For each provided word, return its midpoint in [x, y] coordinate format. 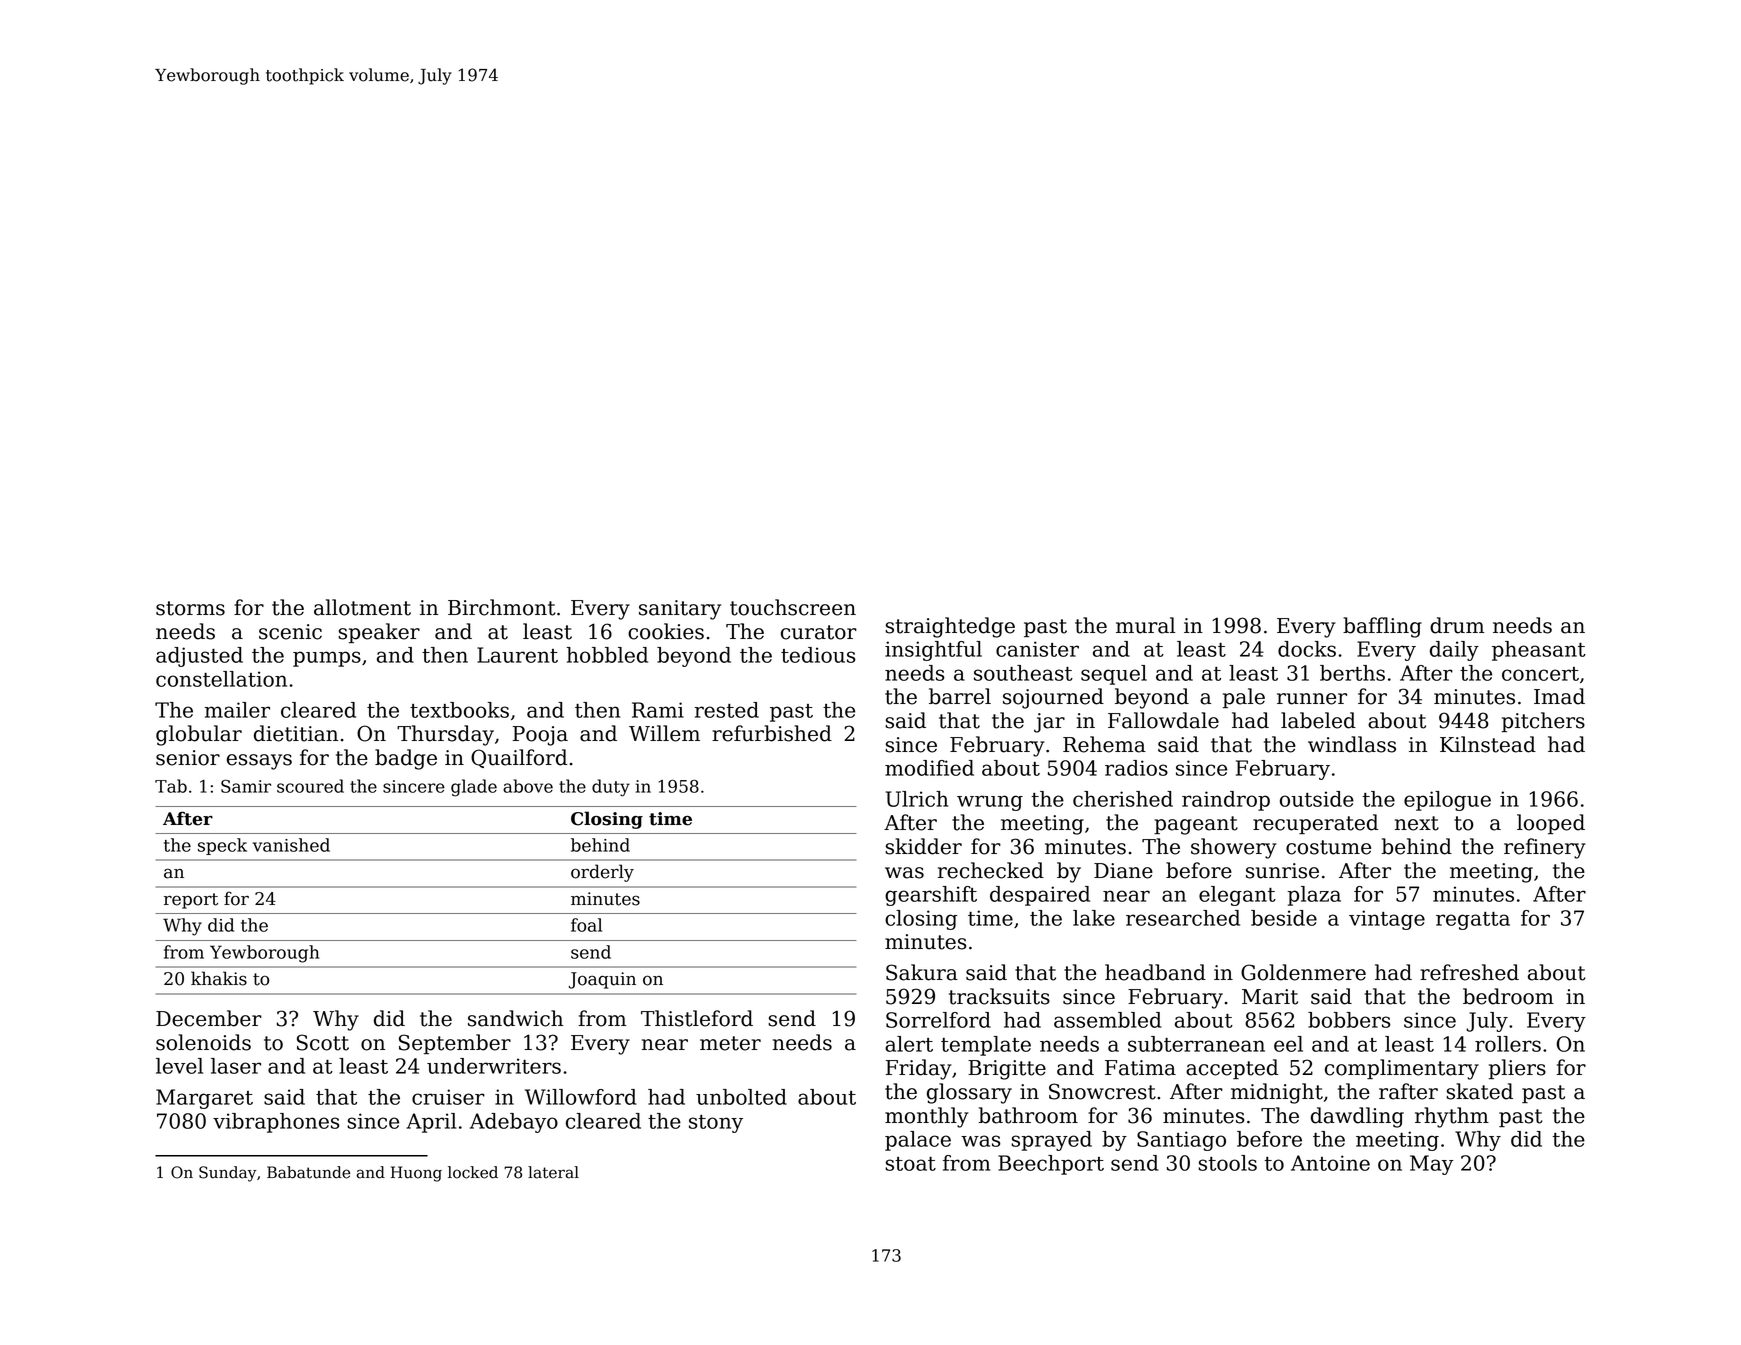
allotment [362, 607]
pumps [327, 659]
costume [1328, 847]
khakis [219, 978]
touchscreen [793, 607]
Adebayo [514, 1123]
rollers [1508, 1044]
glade [474, 788]
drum [1457, 625]
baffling [1382, 627]
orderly [602, 873]
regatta [1473, 921]
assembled [1108, 1020]
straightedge [950, 627]
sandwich [515, 1018]
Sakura [922, 972]
